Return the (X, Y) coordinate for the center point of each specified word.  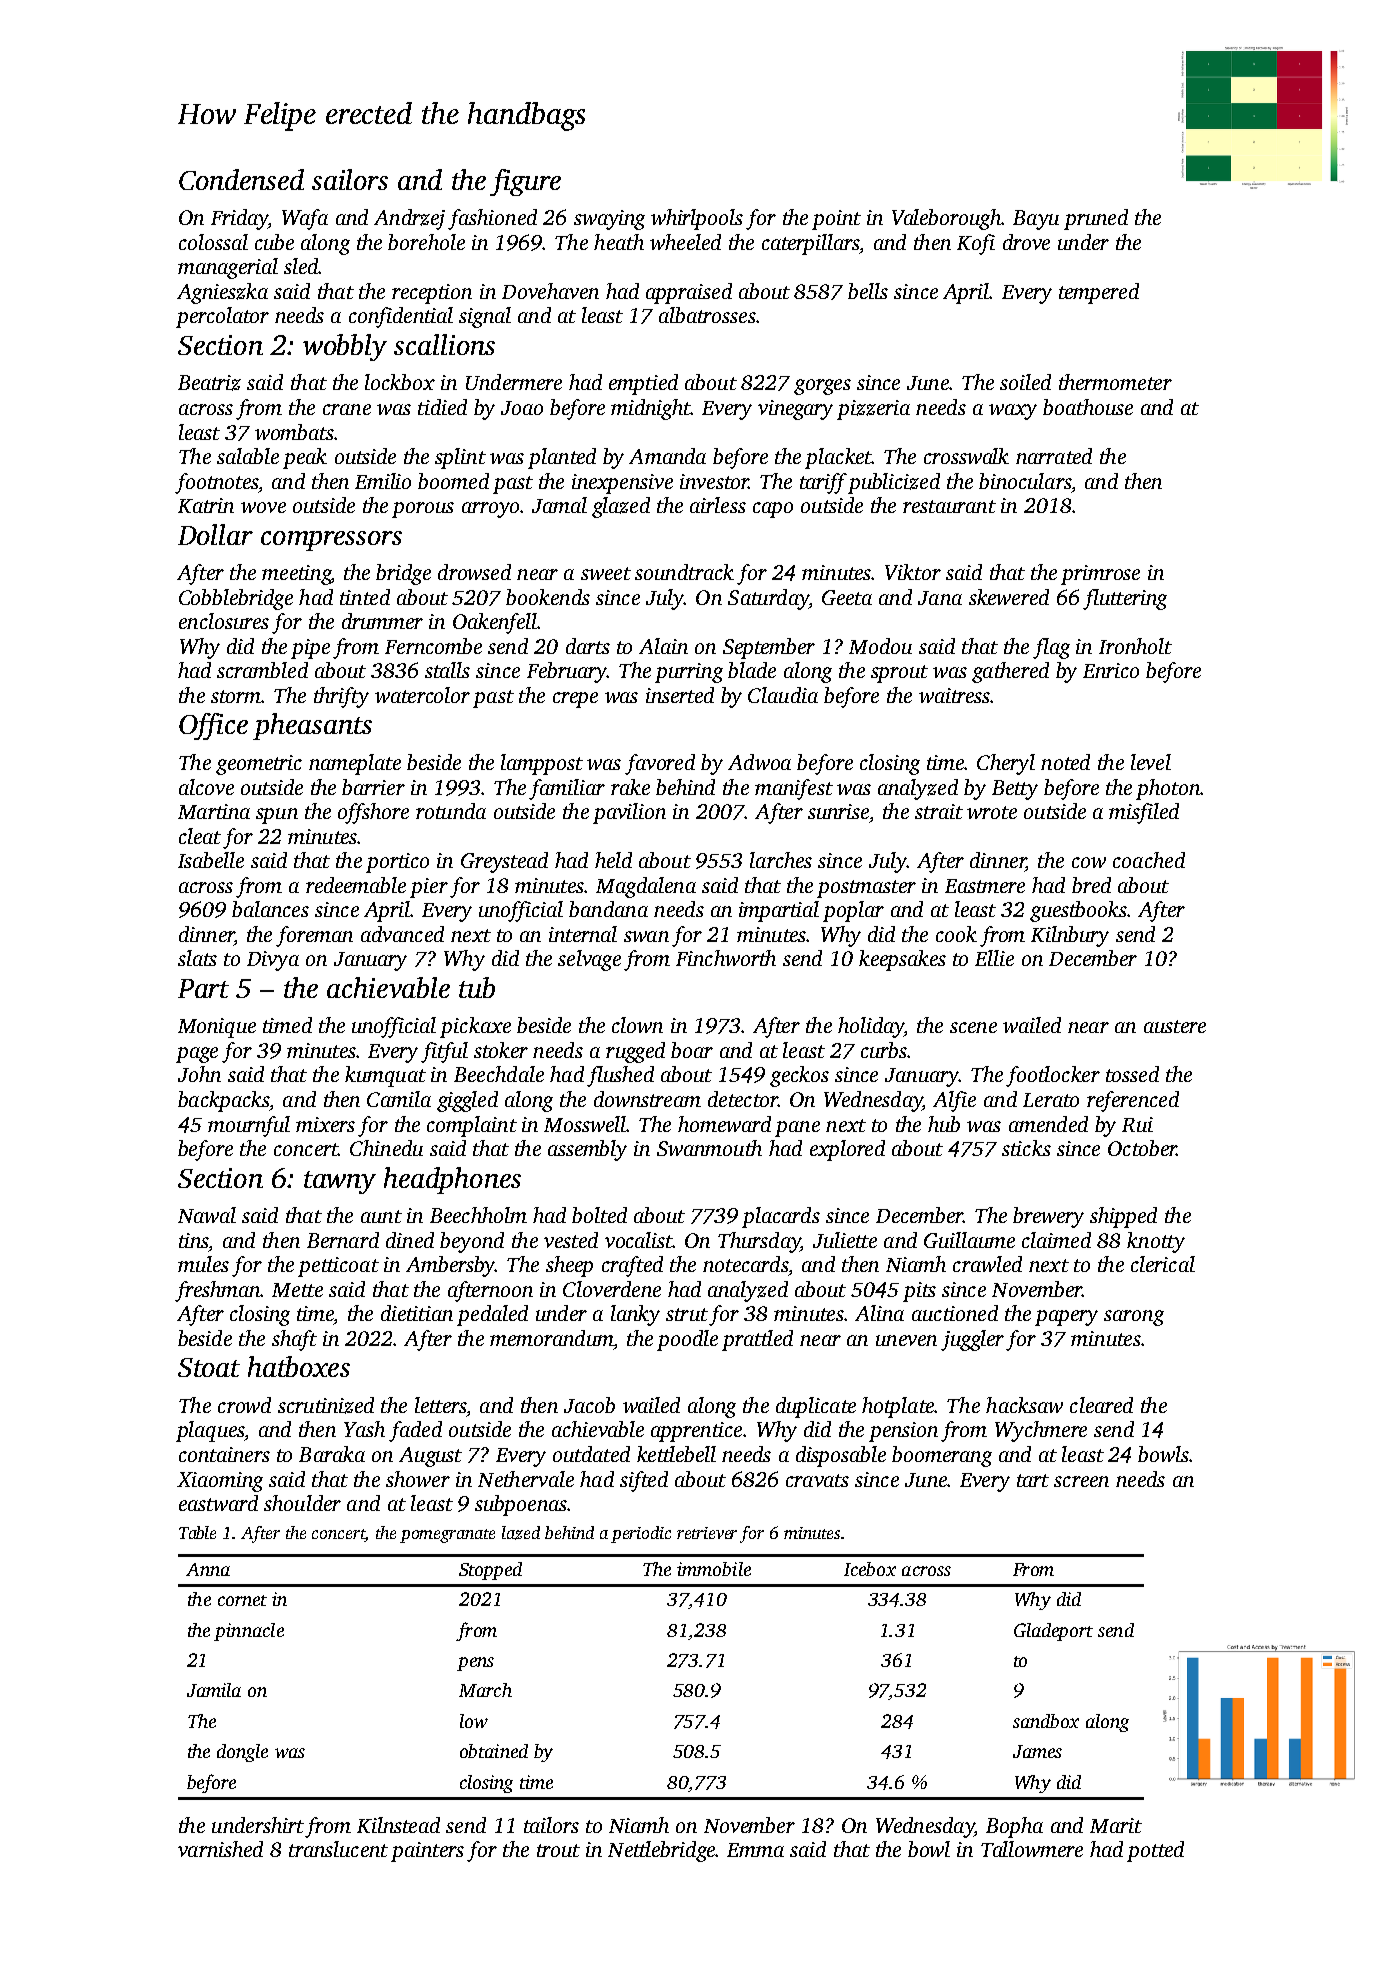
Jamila (214, 1690)
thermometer (1115, 382)
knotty (1156, 1242)
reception (432, 294)
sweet (606, 573)
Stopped (490, 1571)
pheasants (312, 726)
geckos (799, 1076)
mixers (325, 1124)
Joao (522, 408)
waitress (954, 695)
